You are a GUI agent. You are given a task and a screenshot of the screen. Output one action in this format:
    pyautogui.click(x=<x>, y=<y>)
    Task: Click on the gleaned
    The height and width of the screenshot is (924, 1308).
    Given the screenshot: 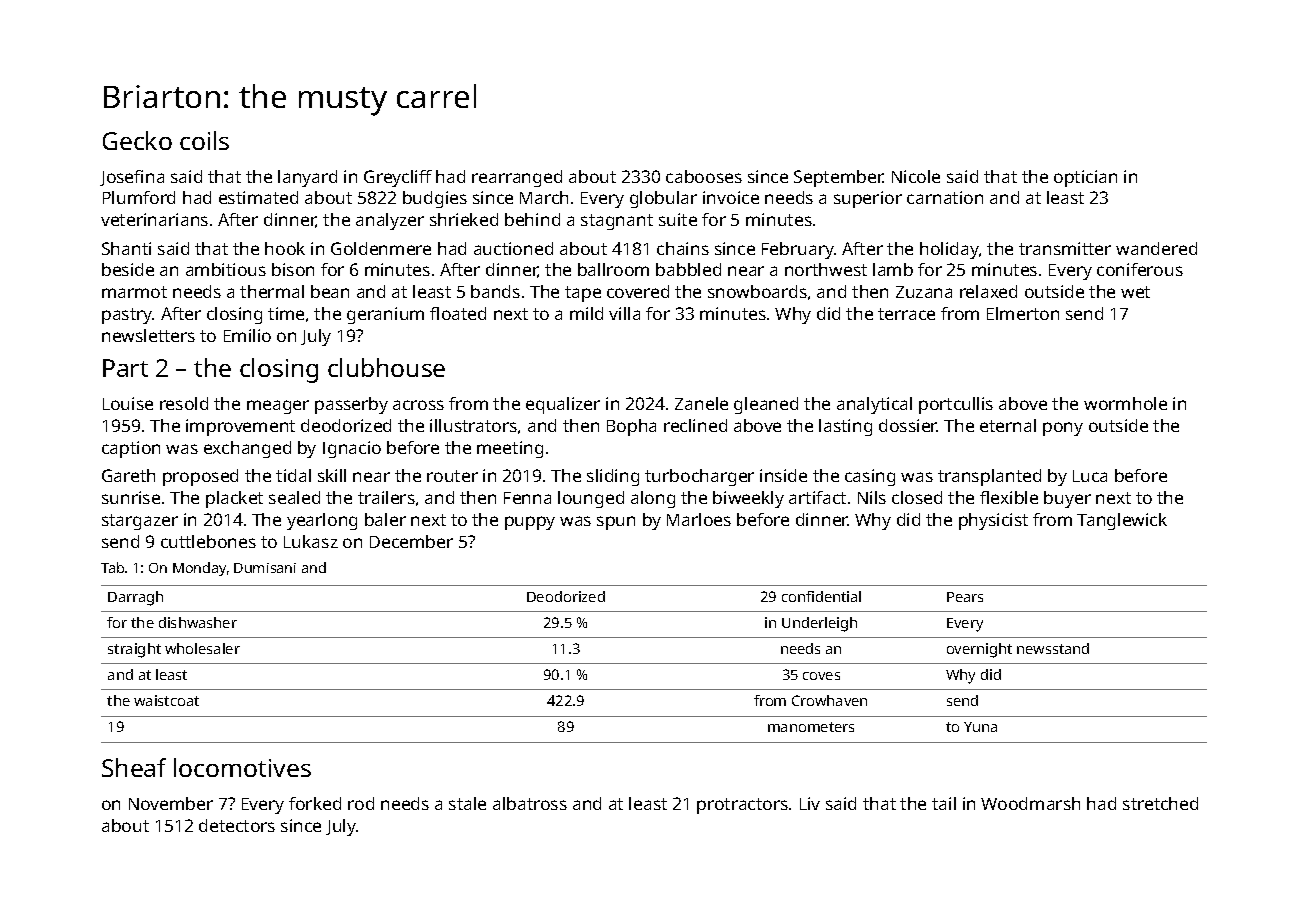 What is the action you would take?
    pyautogui.click(x=766, y=405)
